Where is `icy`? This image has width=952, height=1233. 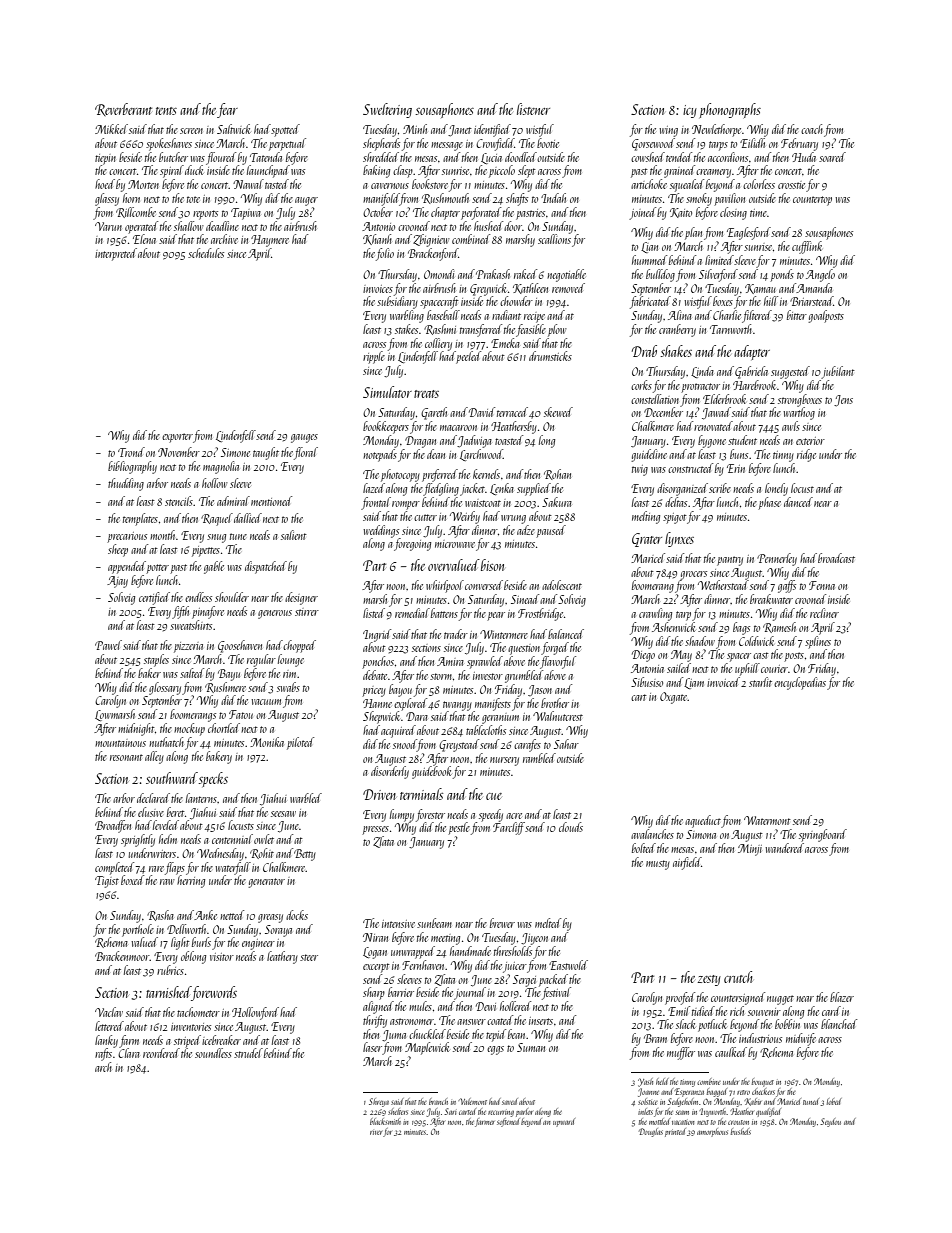
icy is located at coordinates (690, 111).
